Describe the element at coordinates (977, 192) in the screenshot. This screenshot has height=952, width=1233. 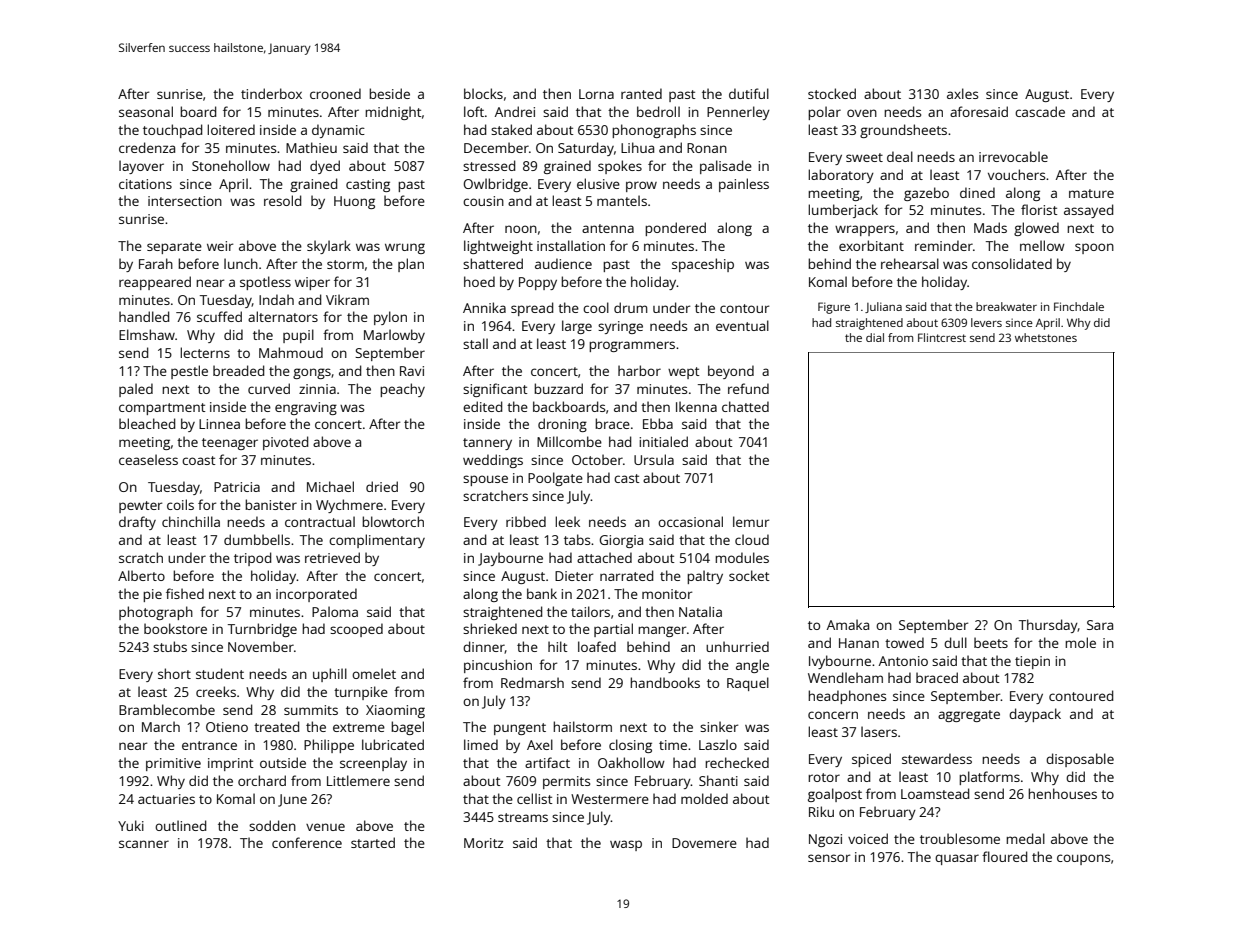
I see `dined` at that location.
